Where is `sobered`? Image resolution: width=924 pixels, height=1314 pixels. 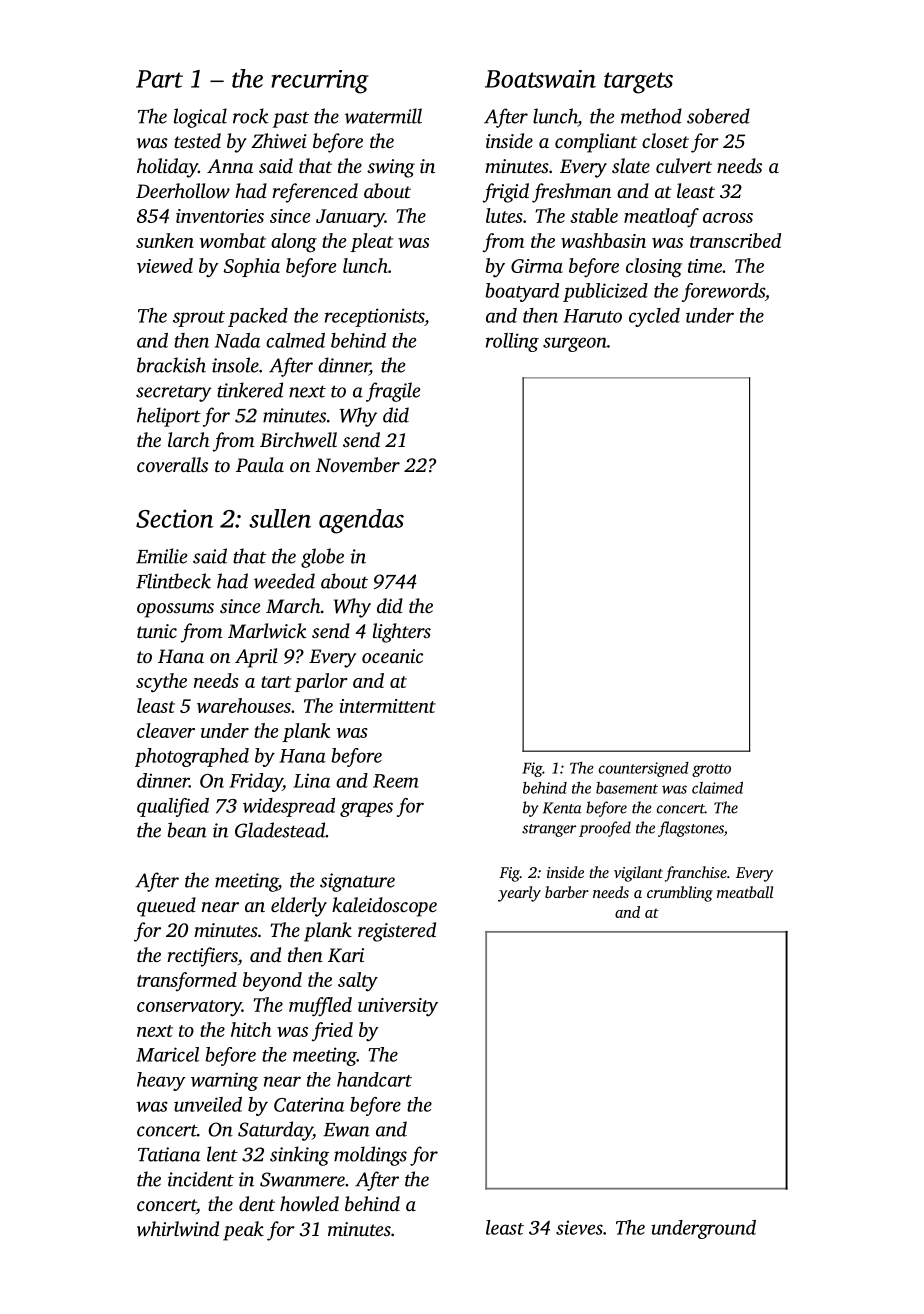 sobered is located at coordinates (718, 116).
